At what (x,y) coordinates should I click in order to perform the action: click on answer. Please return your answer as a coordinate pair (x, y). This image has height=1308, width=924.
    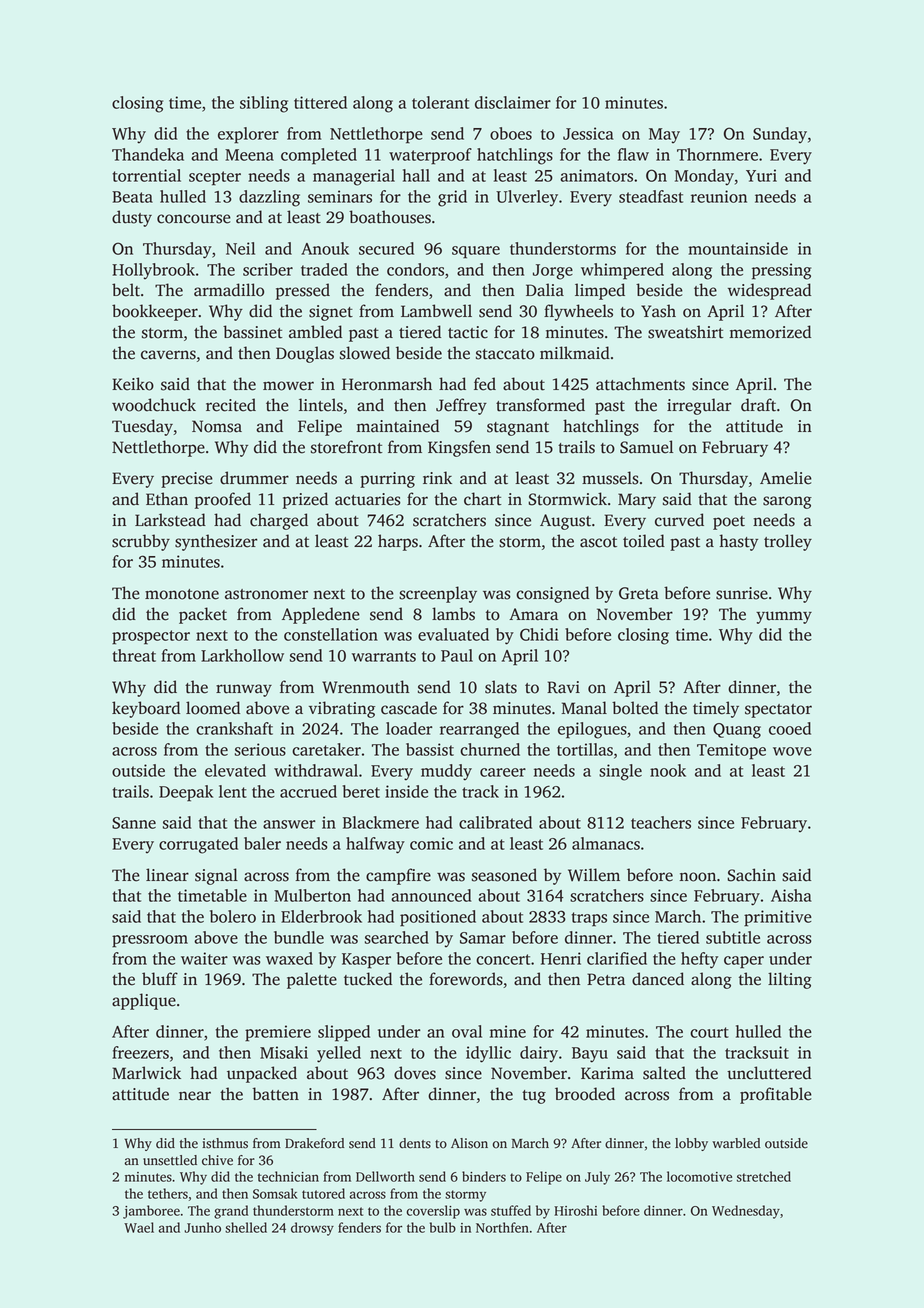
    Looking at the image, I should click on (289, 824).
